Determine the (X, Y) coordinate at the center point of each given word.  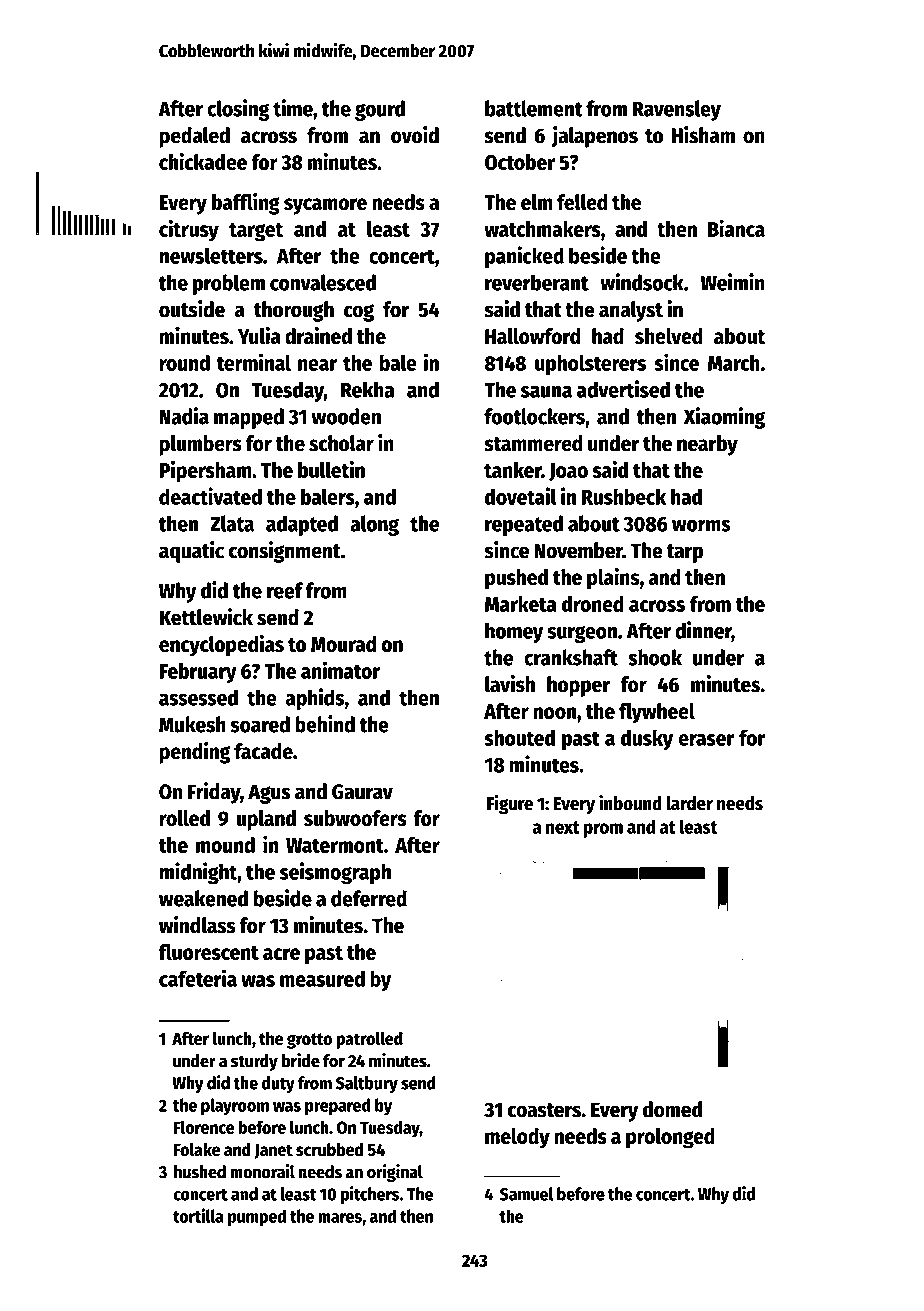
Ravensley (677, 110)
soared (260, 724)
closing (238, 110)
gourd (380, 110)
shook (655, 657)
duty (278, 1084)
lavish (510, 684)
